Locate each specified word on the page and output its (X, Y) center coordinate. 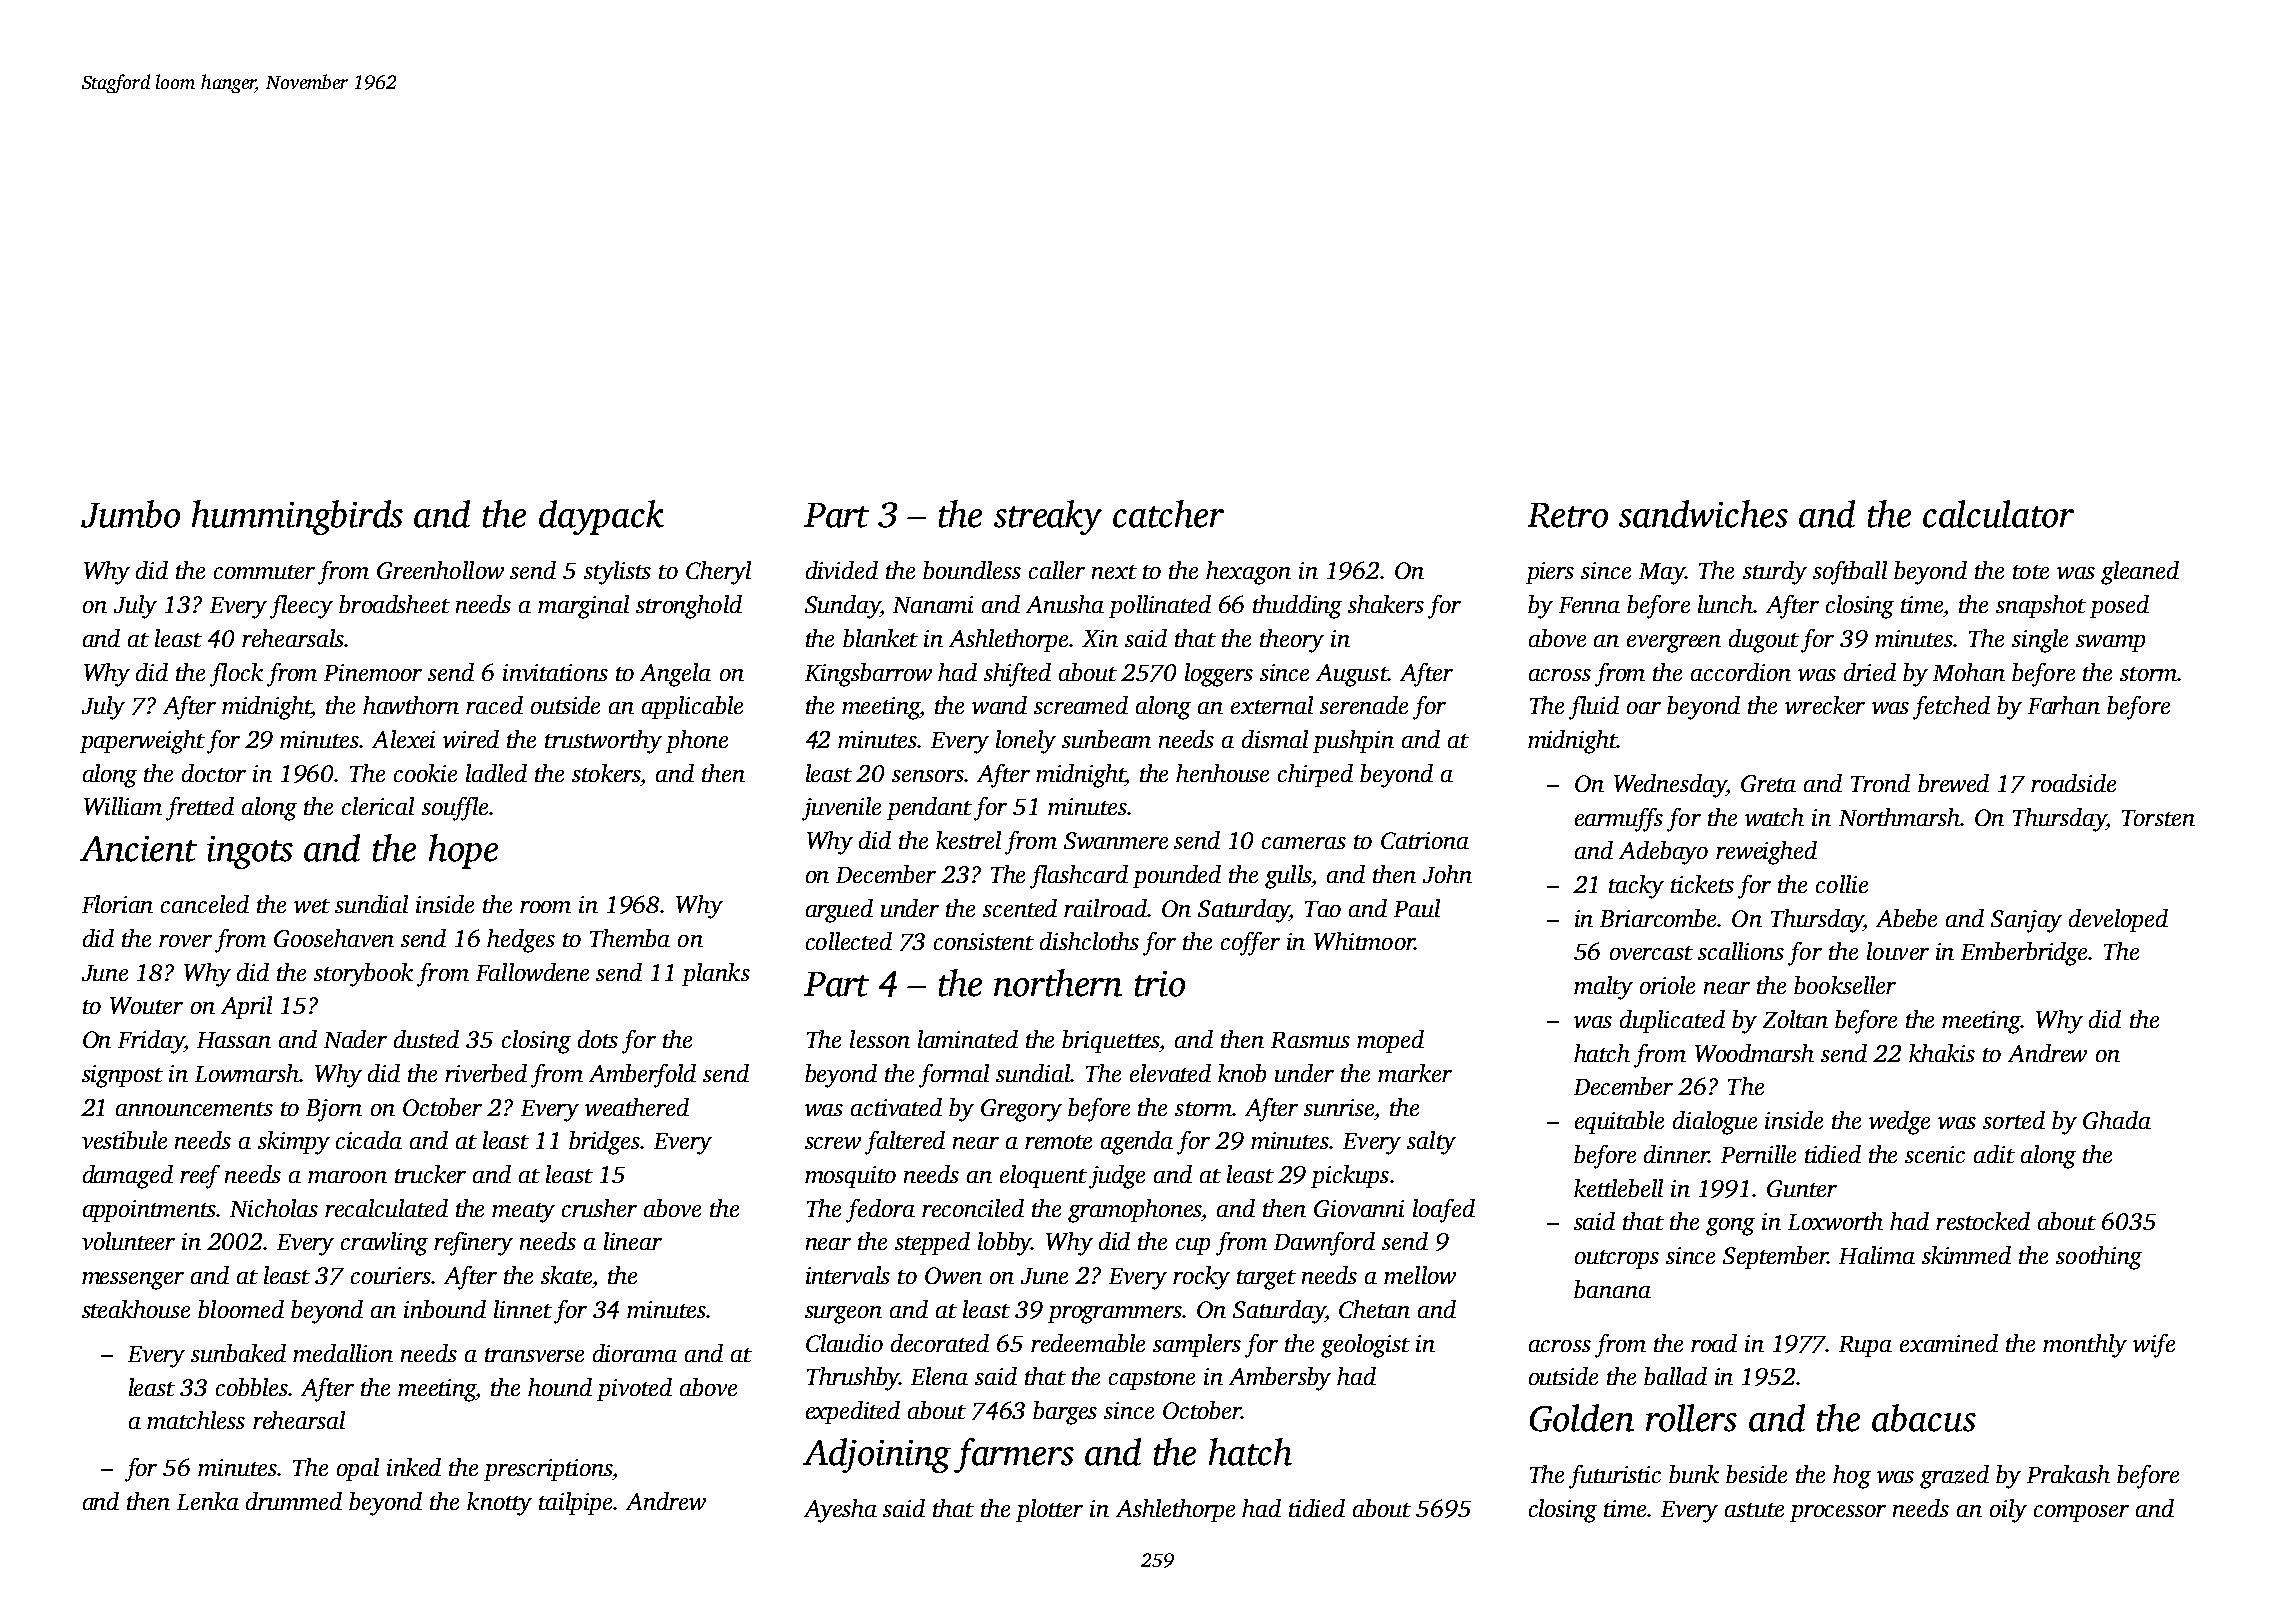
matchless (196, 1420)
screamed (1081, 705)
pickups (1350, 1176)
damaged (128, 1177)
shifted (1017, 675)
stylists (617, 573)
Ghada (2117, 1120)
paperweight (142, 742)
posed (2119, 606)
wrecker (1825, 705)
